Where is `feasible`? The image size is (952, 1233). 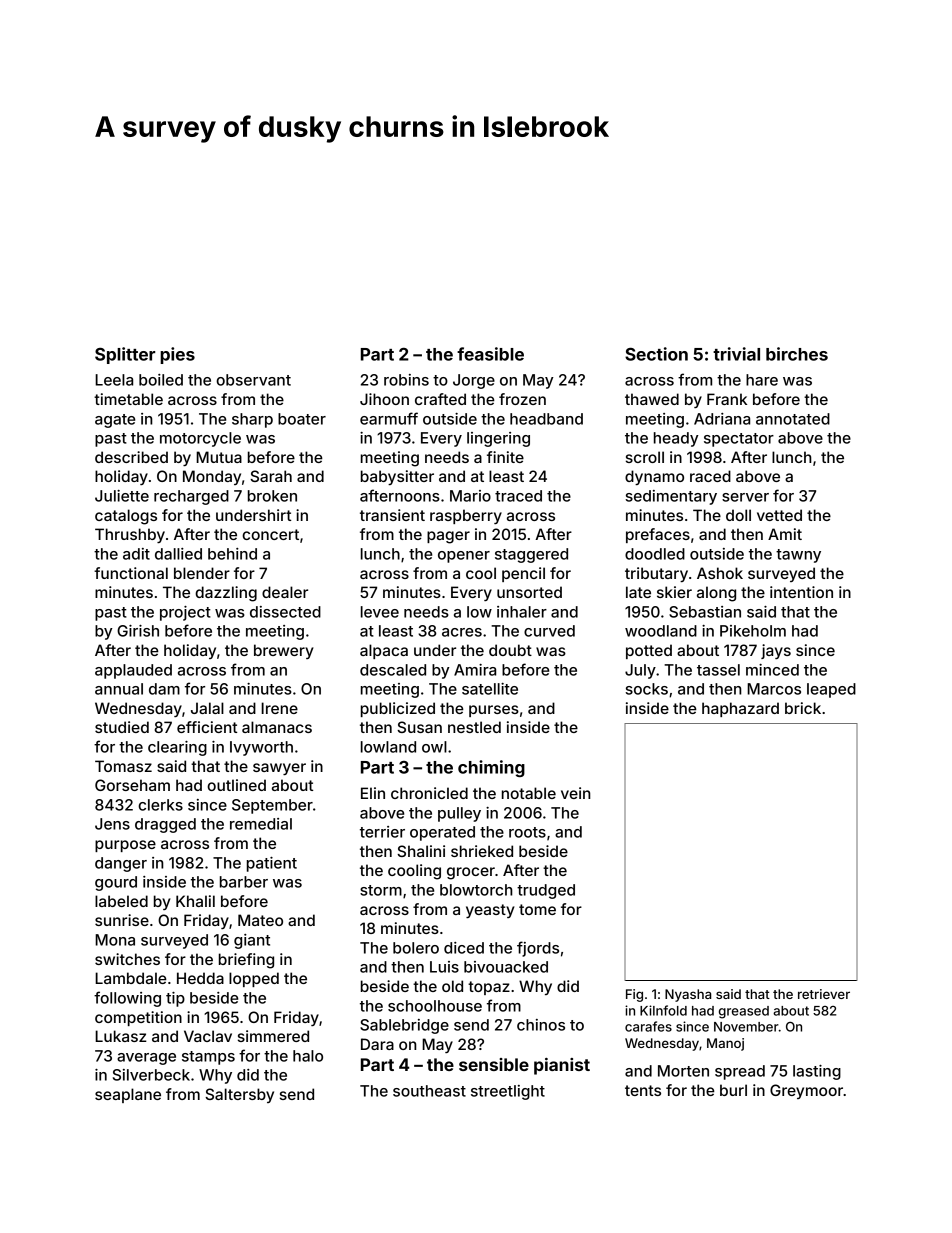 feasible is located at coordinates (490, 354).
